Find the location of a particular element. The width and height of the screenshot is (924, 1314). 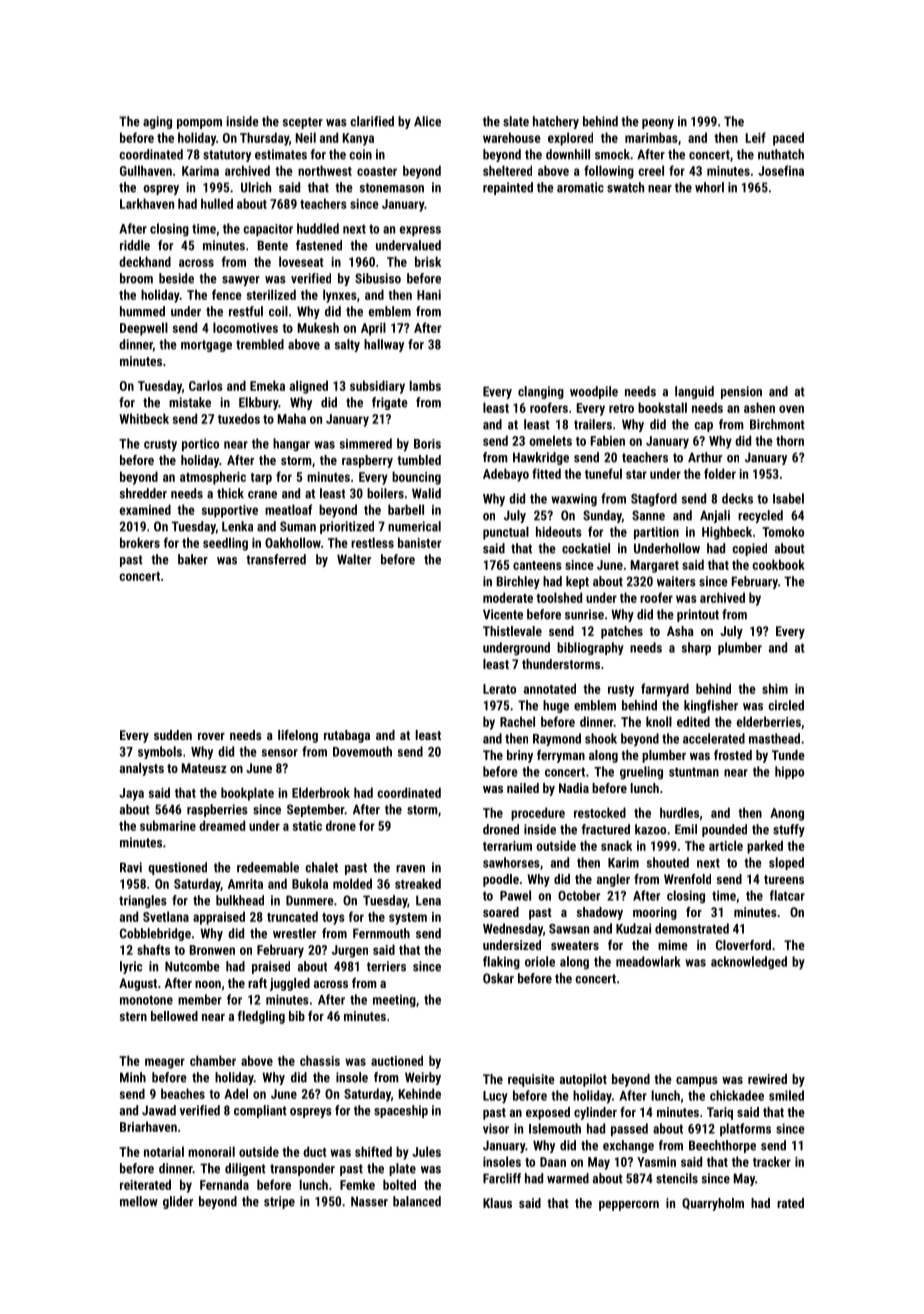

aging is located at coordinates (157, 122).
